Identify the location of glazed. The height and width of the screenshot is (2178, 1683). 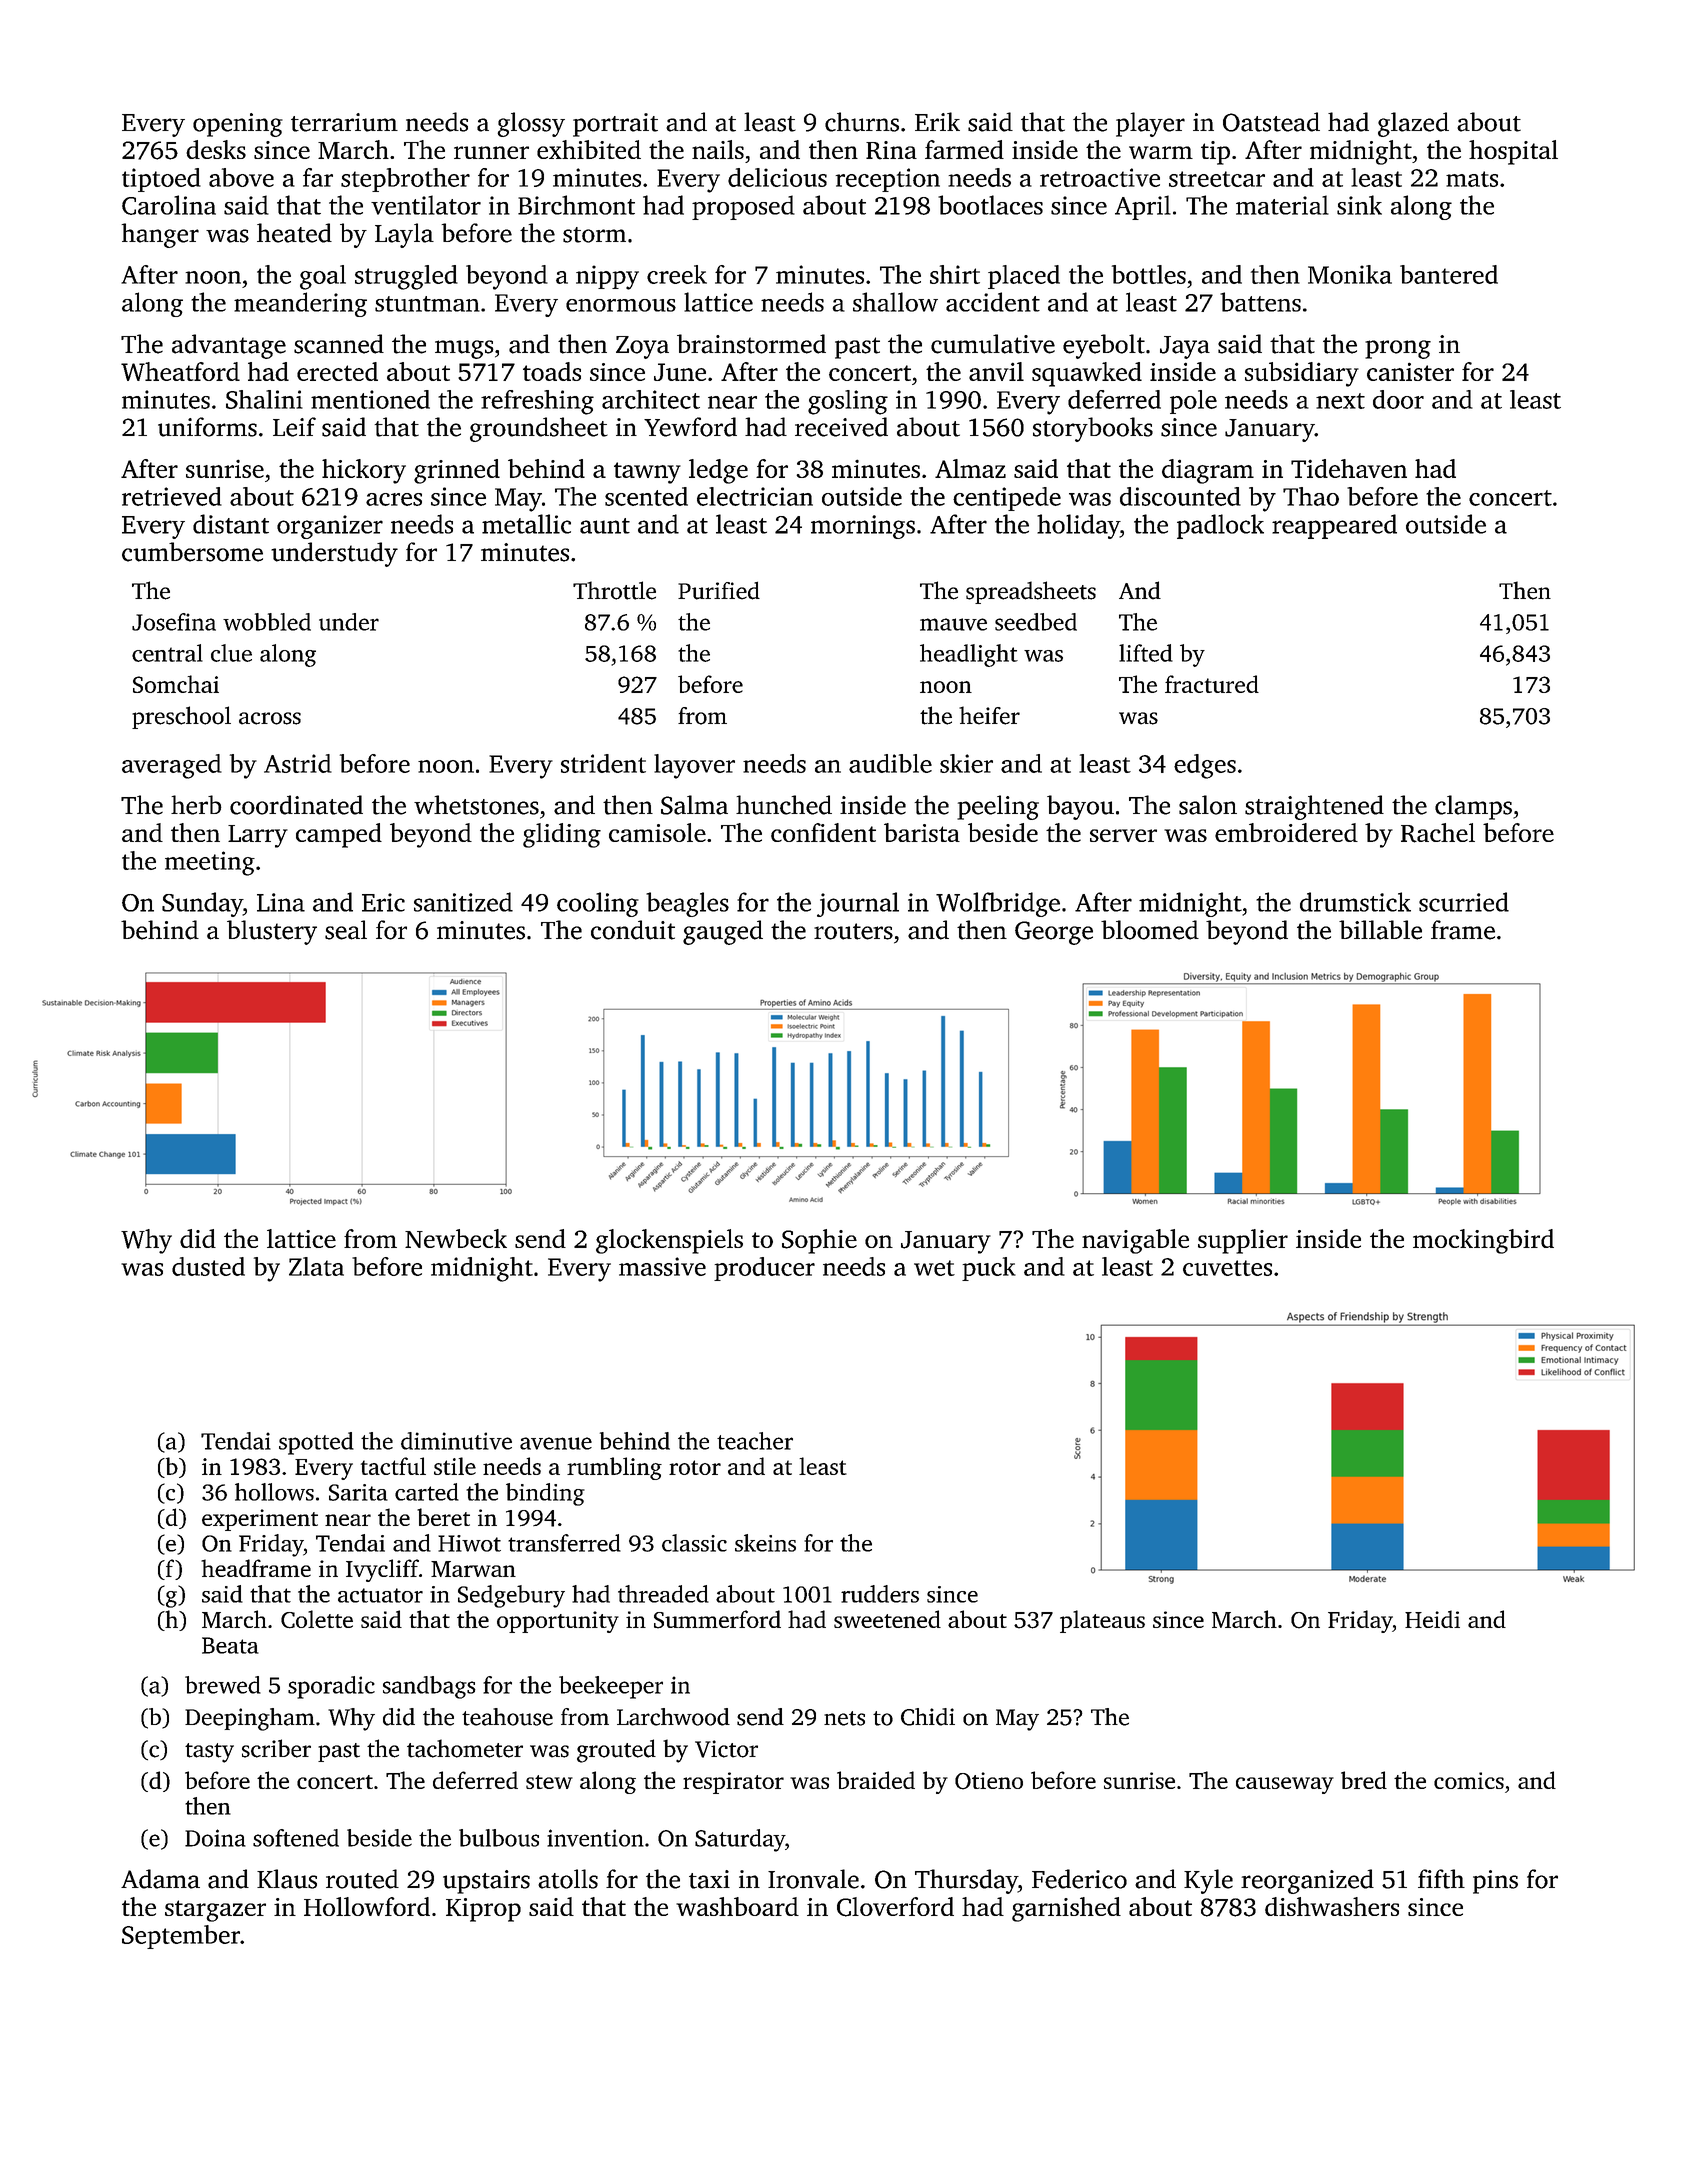
(1413, 124).
